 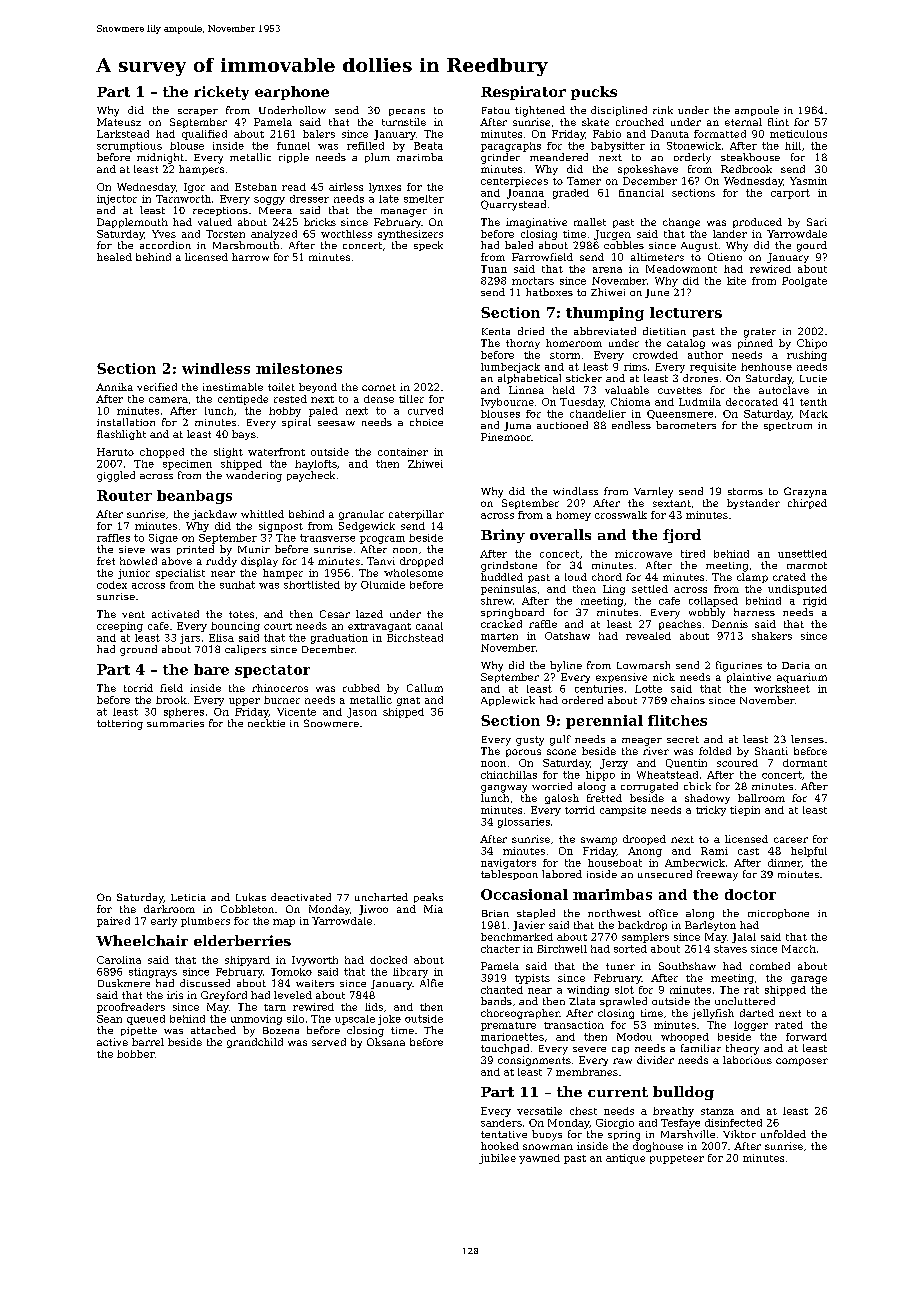 What do you see at coordinates (379, 387) in the page?
I see `cornet` at bounding box center [379, 387].
